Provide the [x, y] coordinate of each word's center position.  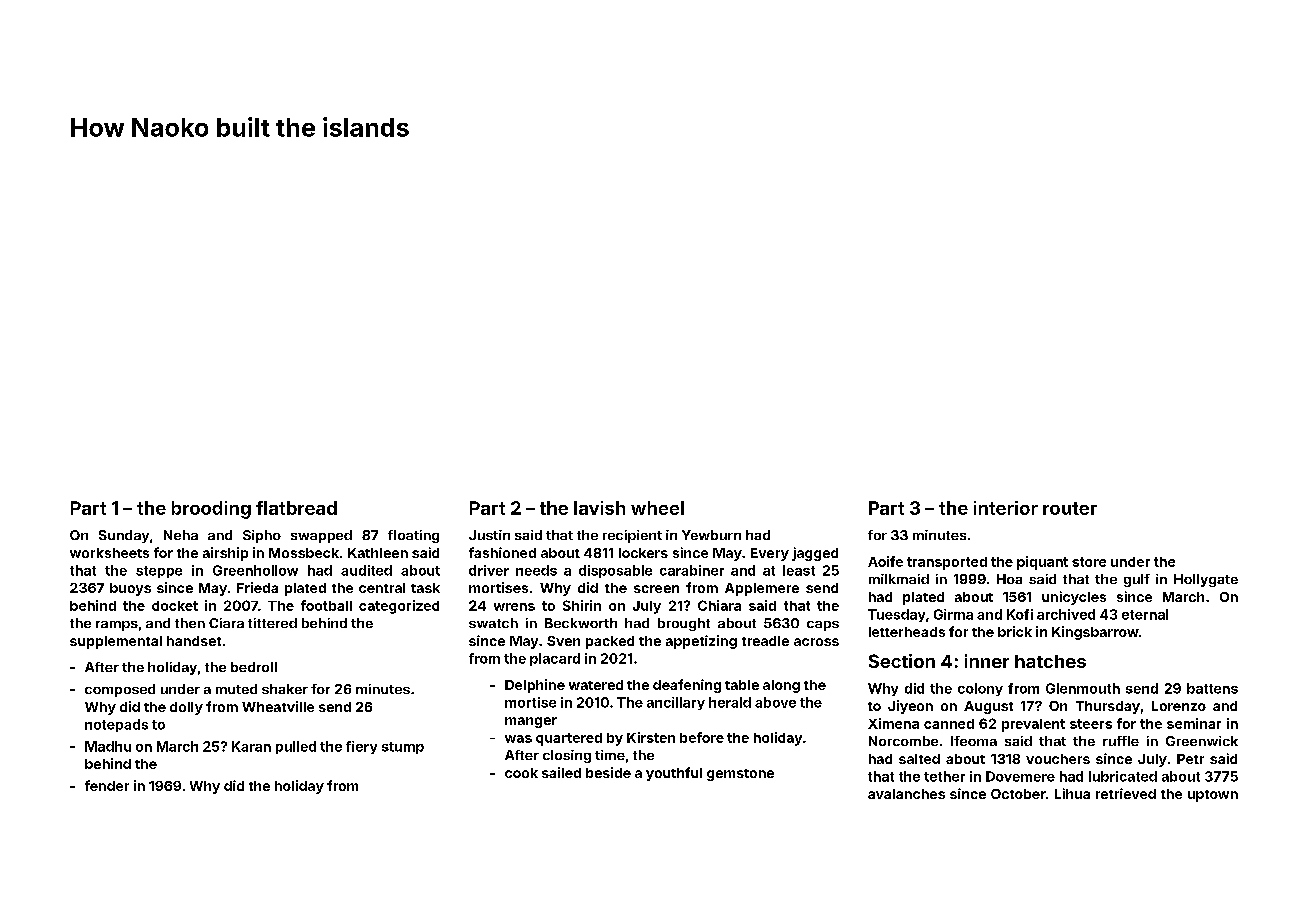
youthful [674, 774]
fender [107, 785]
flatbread [296, 508]
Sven [563, 641]
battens [1212, 688]
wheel [657, 508]
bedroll [254, 667]
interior [1006, 508]
